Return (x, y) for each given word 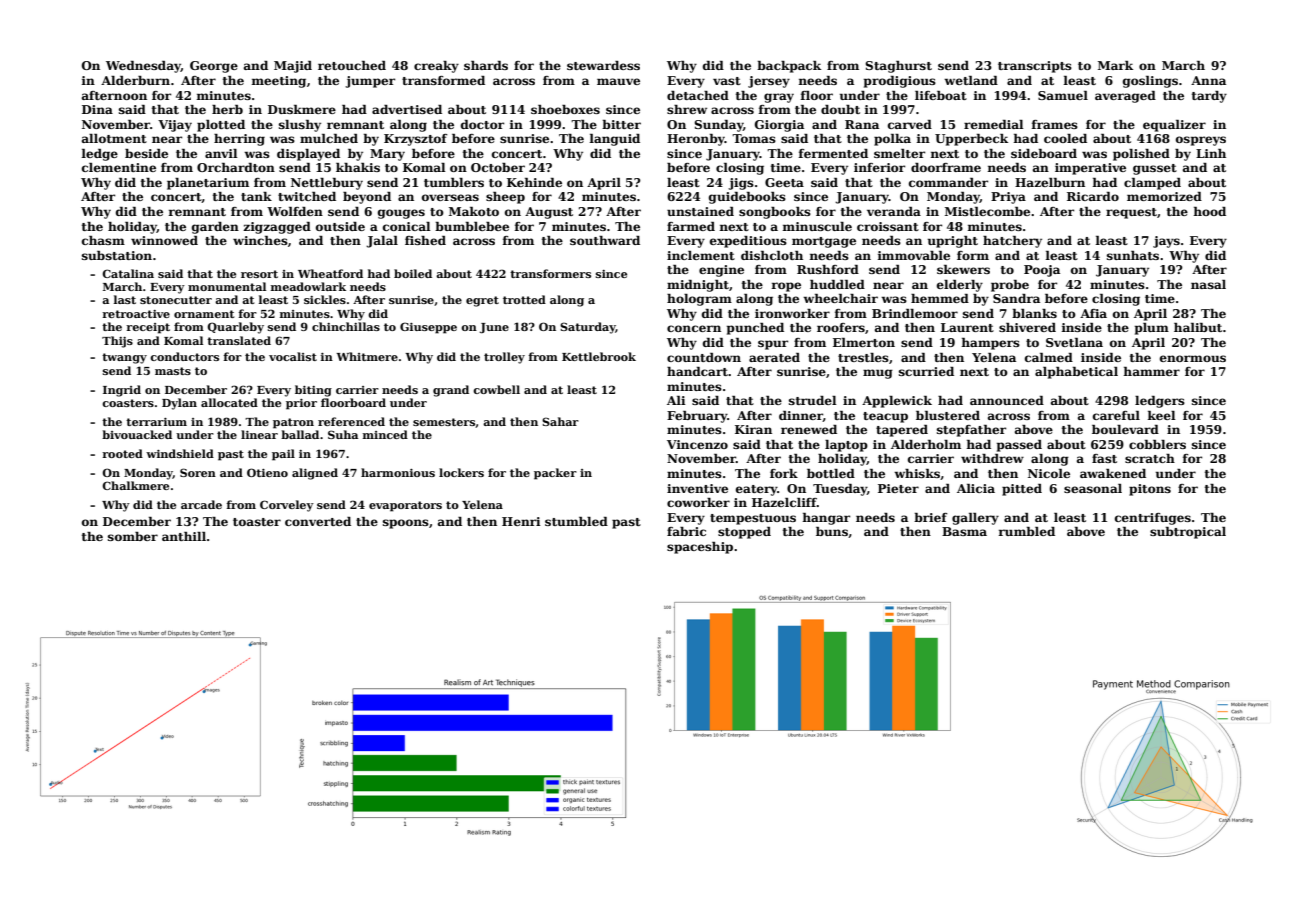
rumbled (1026, 531)
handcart (697, 371)
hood (1209, 211)
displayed (308, 155)
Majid (293, 67)
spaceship (700, 548)
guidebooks (747, 198)
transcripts (1035, 67)
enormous (1193, 358)
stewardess (603, 65)
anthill (184, 536)
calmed (1049, 357)
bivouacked (137, 434)
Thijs (117, 342)
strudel (813, 400)
